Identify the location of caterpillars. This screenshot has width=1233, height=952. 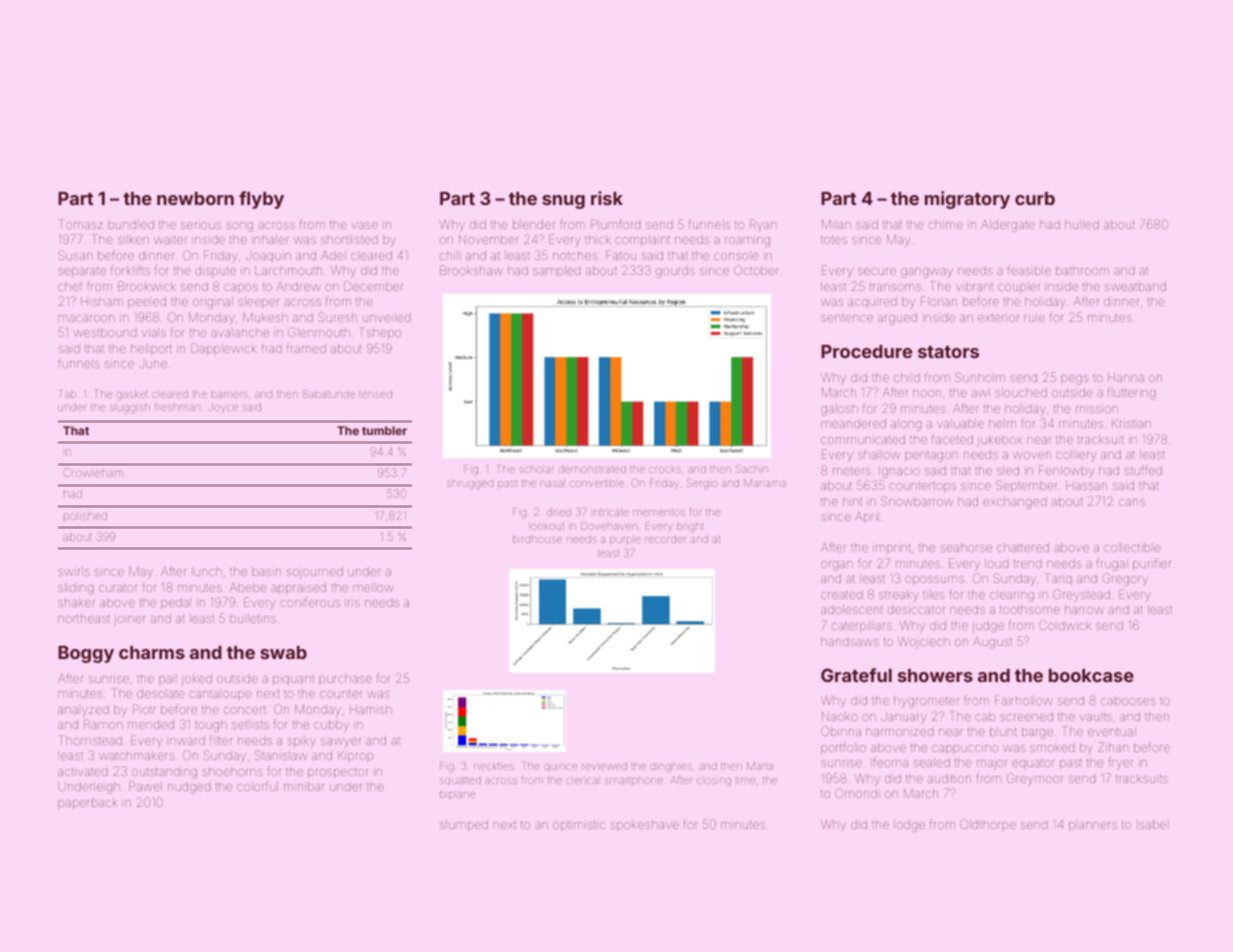
(862, 626).
